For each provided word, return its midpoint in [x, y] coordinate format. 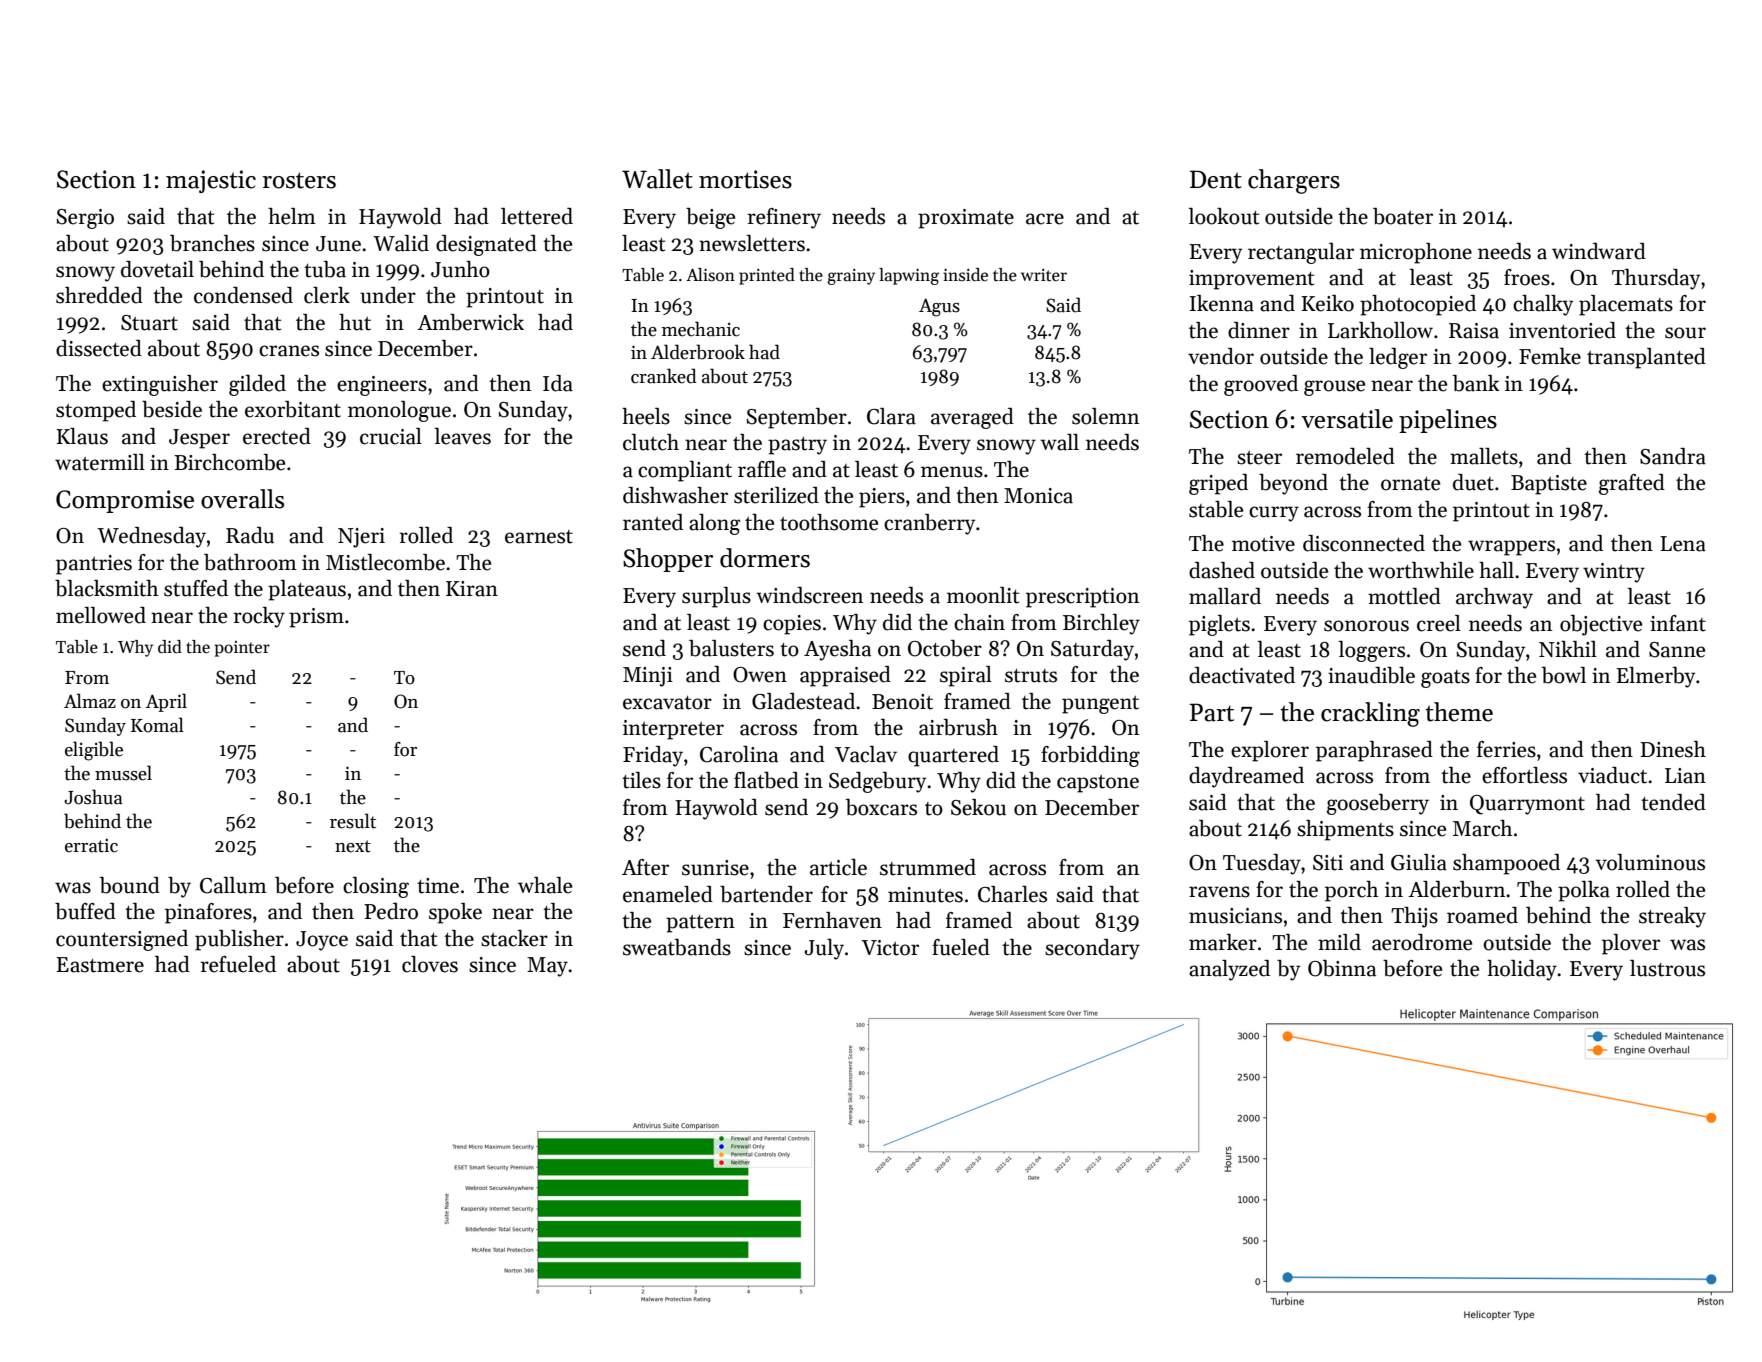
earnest [539, 537]
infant [1678, 623]
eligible [94, 751]
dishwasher [675, 495]
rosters [299, 180]
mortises [745, 179]
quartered [953, 756]
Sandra [1673, 456]
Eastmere [100, 965]
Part [1212, 712]
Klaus [82, 436]
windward [1599, 251]
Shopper [668, 560]
